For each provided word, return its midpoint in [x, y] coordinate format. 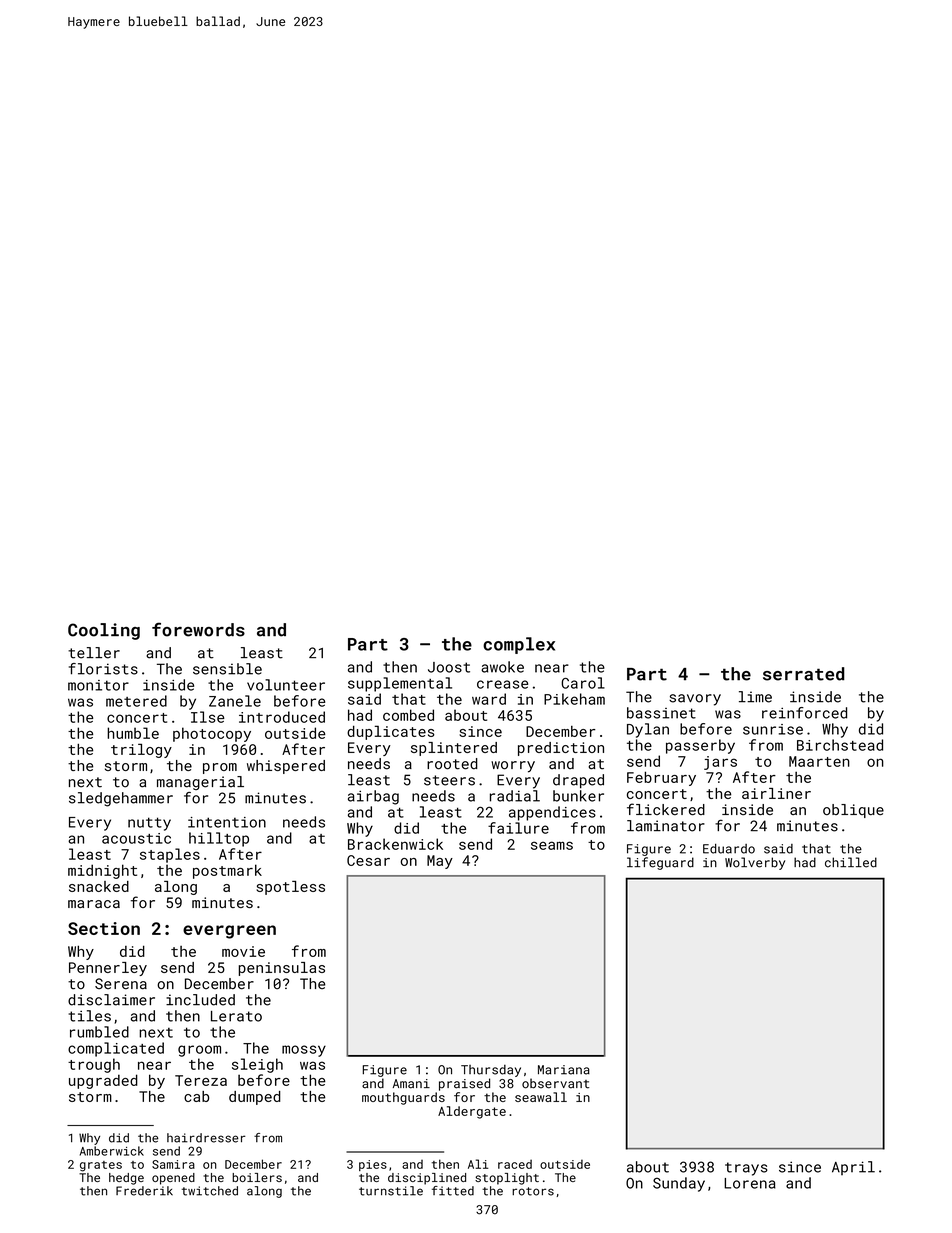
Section [104, 928]
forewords [198, 629]
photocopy [212, 734]
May [440, 862]
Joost [449, 667]
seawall [541, 1097]
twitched [210, 1191]
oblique [853, 811]
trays [746, 1169]
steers [449, 780]
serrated [804, 674]
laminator [666, 826]
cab [196, 1096]
